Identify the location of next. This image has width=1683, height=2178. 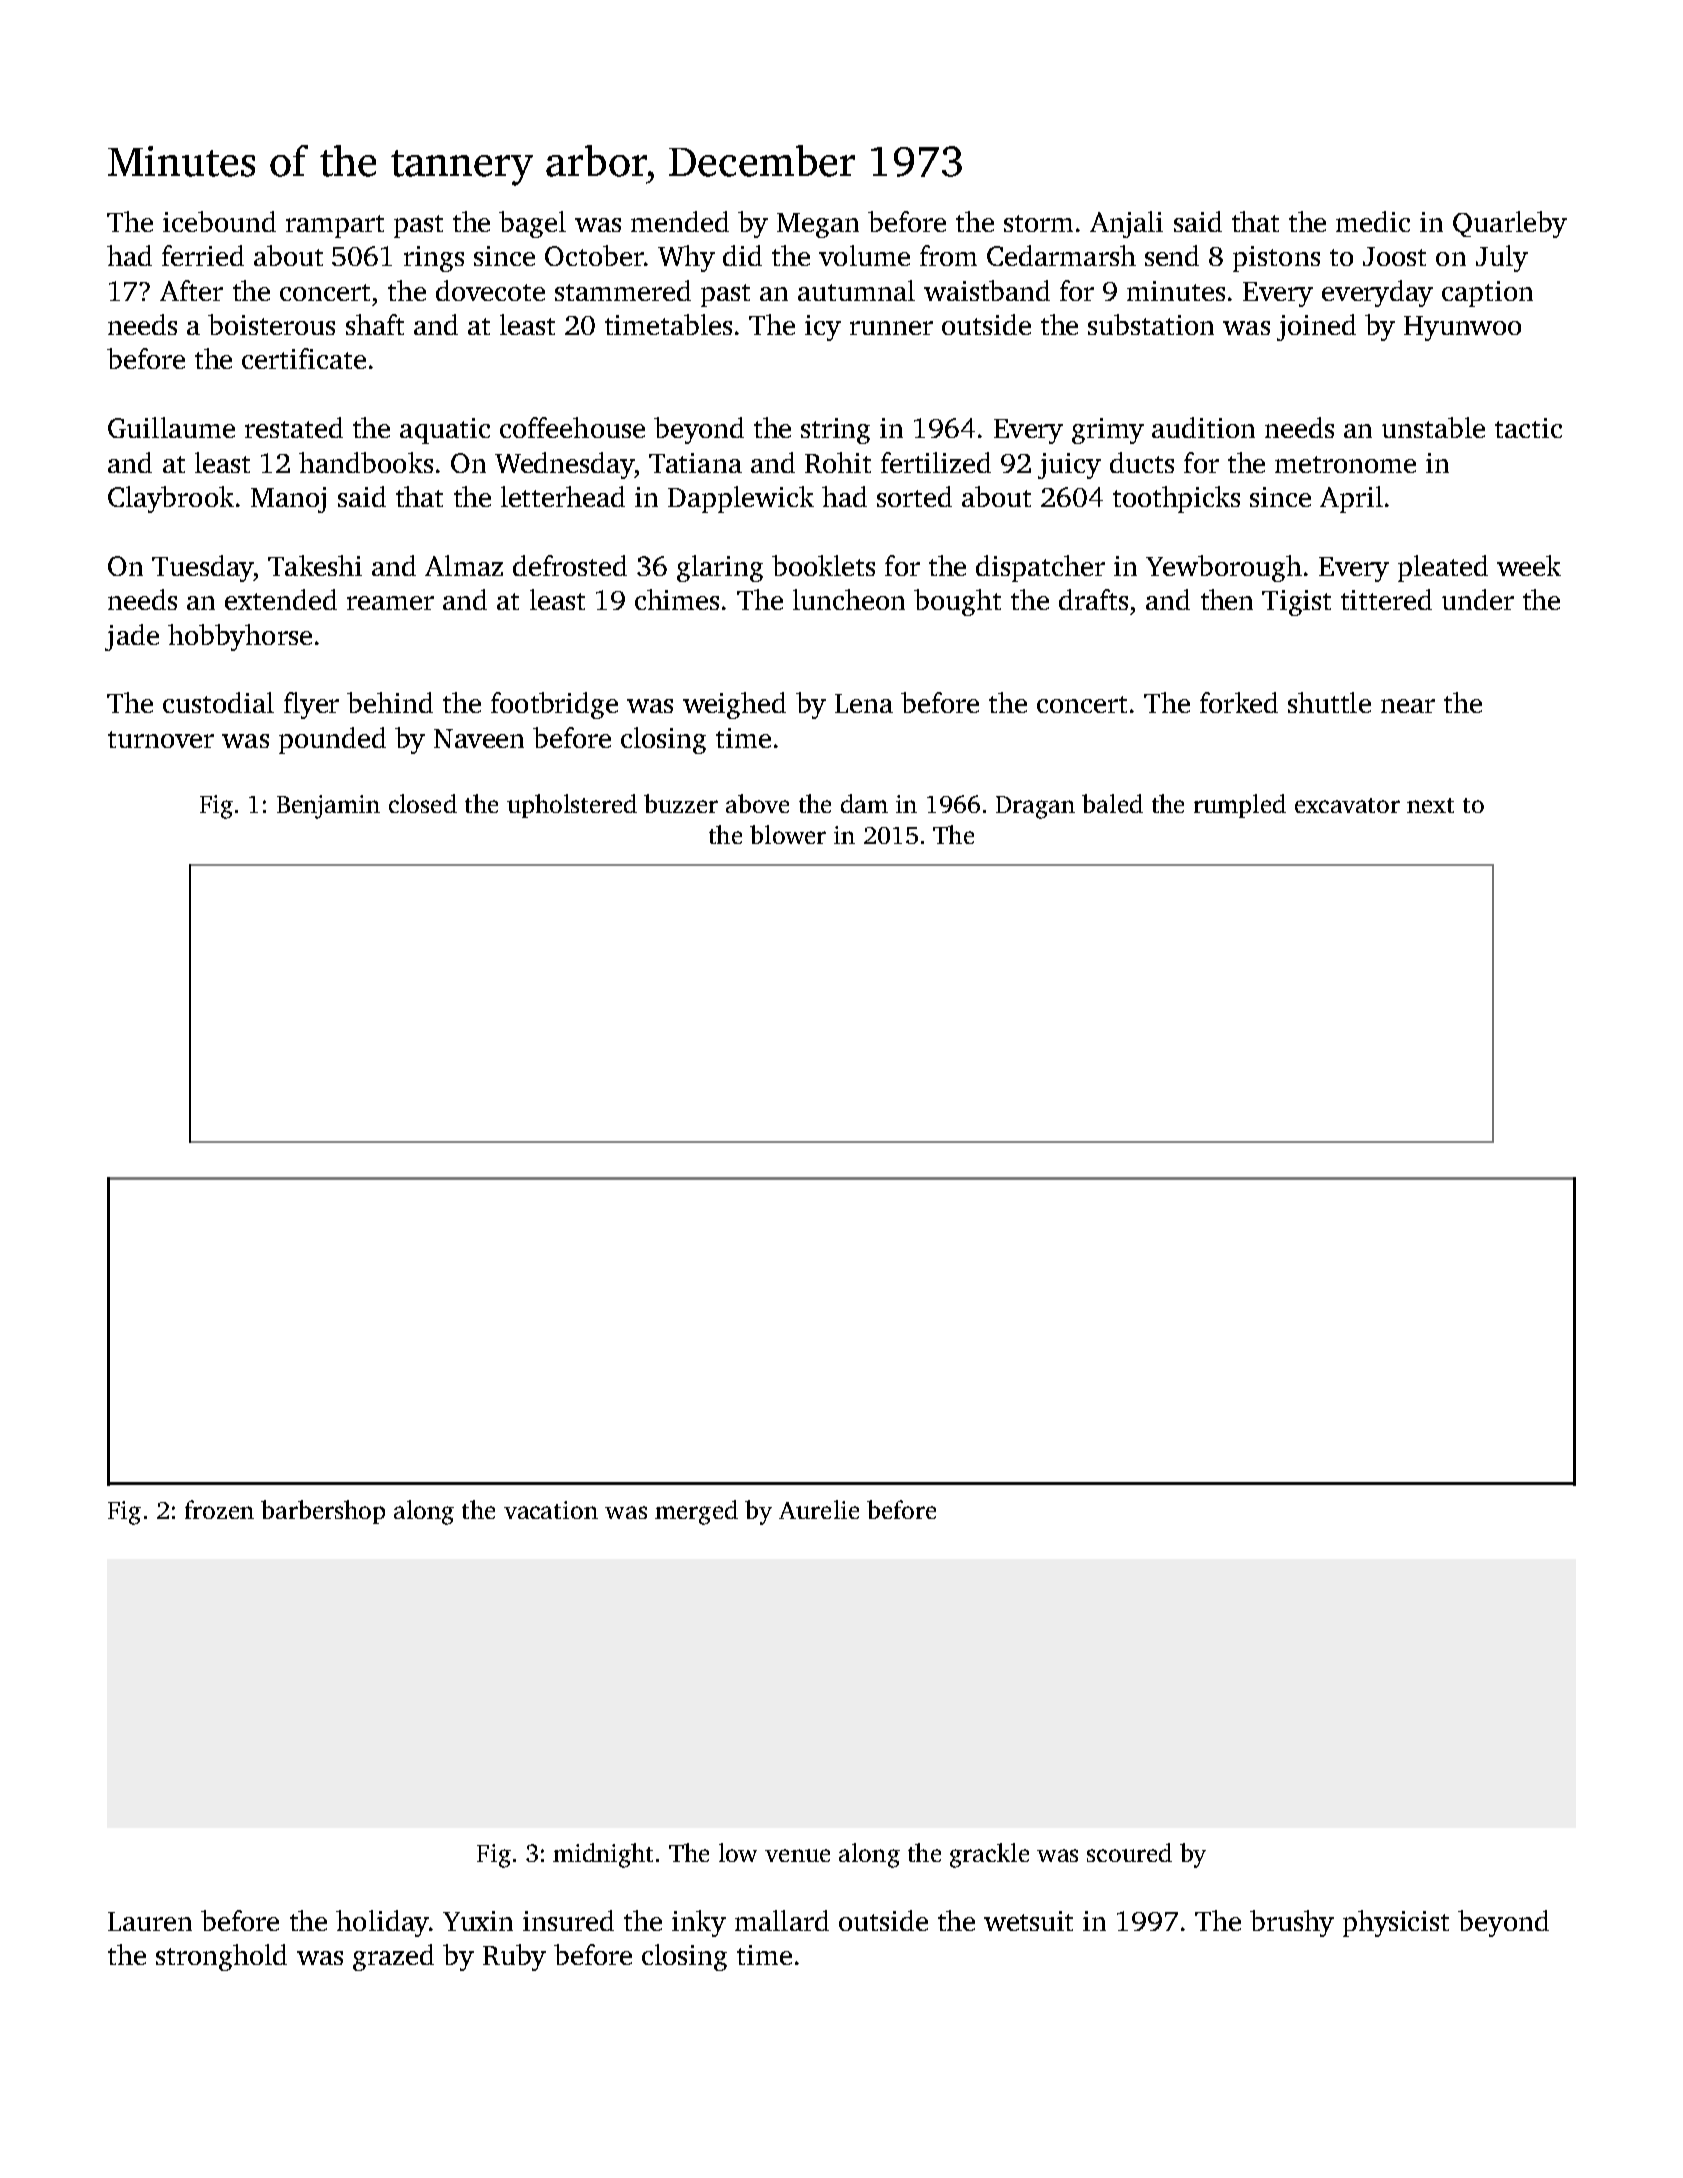
(1430, 805).
